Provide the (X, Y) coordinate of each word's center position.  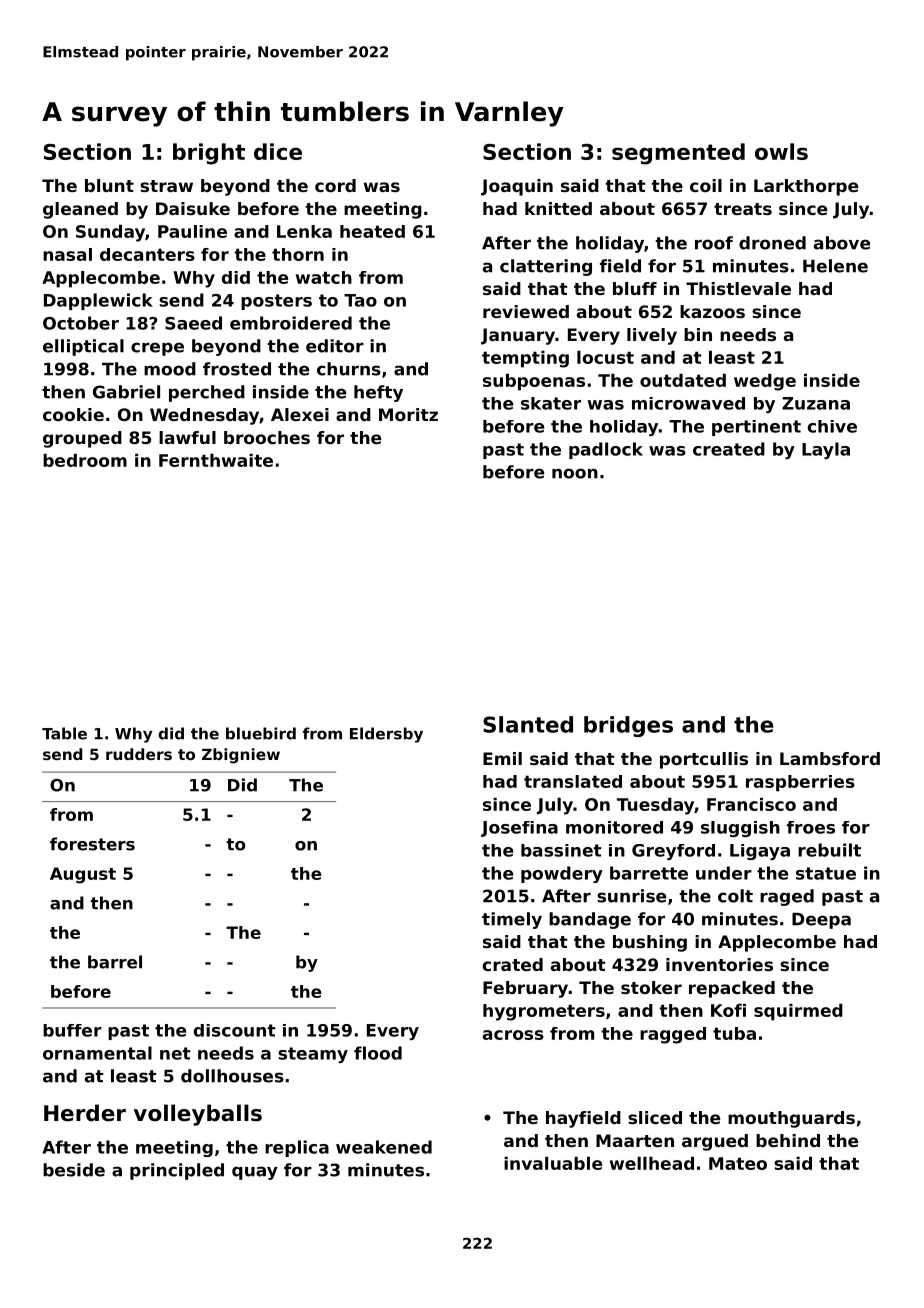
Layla (826, 450)
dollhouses (232, 1076)
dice (278, 151)
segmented (678, 154)
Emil (502, 758)
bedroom (85, 460)
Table (64, 733)
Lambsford (830, 758)
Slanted (528, 724)
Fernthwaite (216, 460)
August (83, 875)
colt (735, 896)
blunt (109, 185)
